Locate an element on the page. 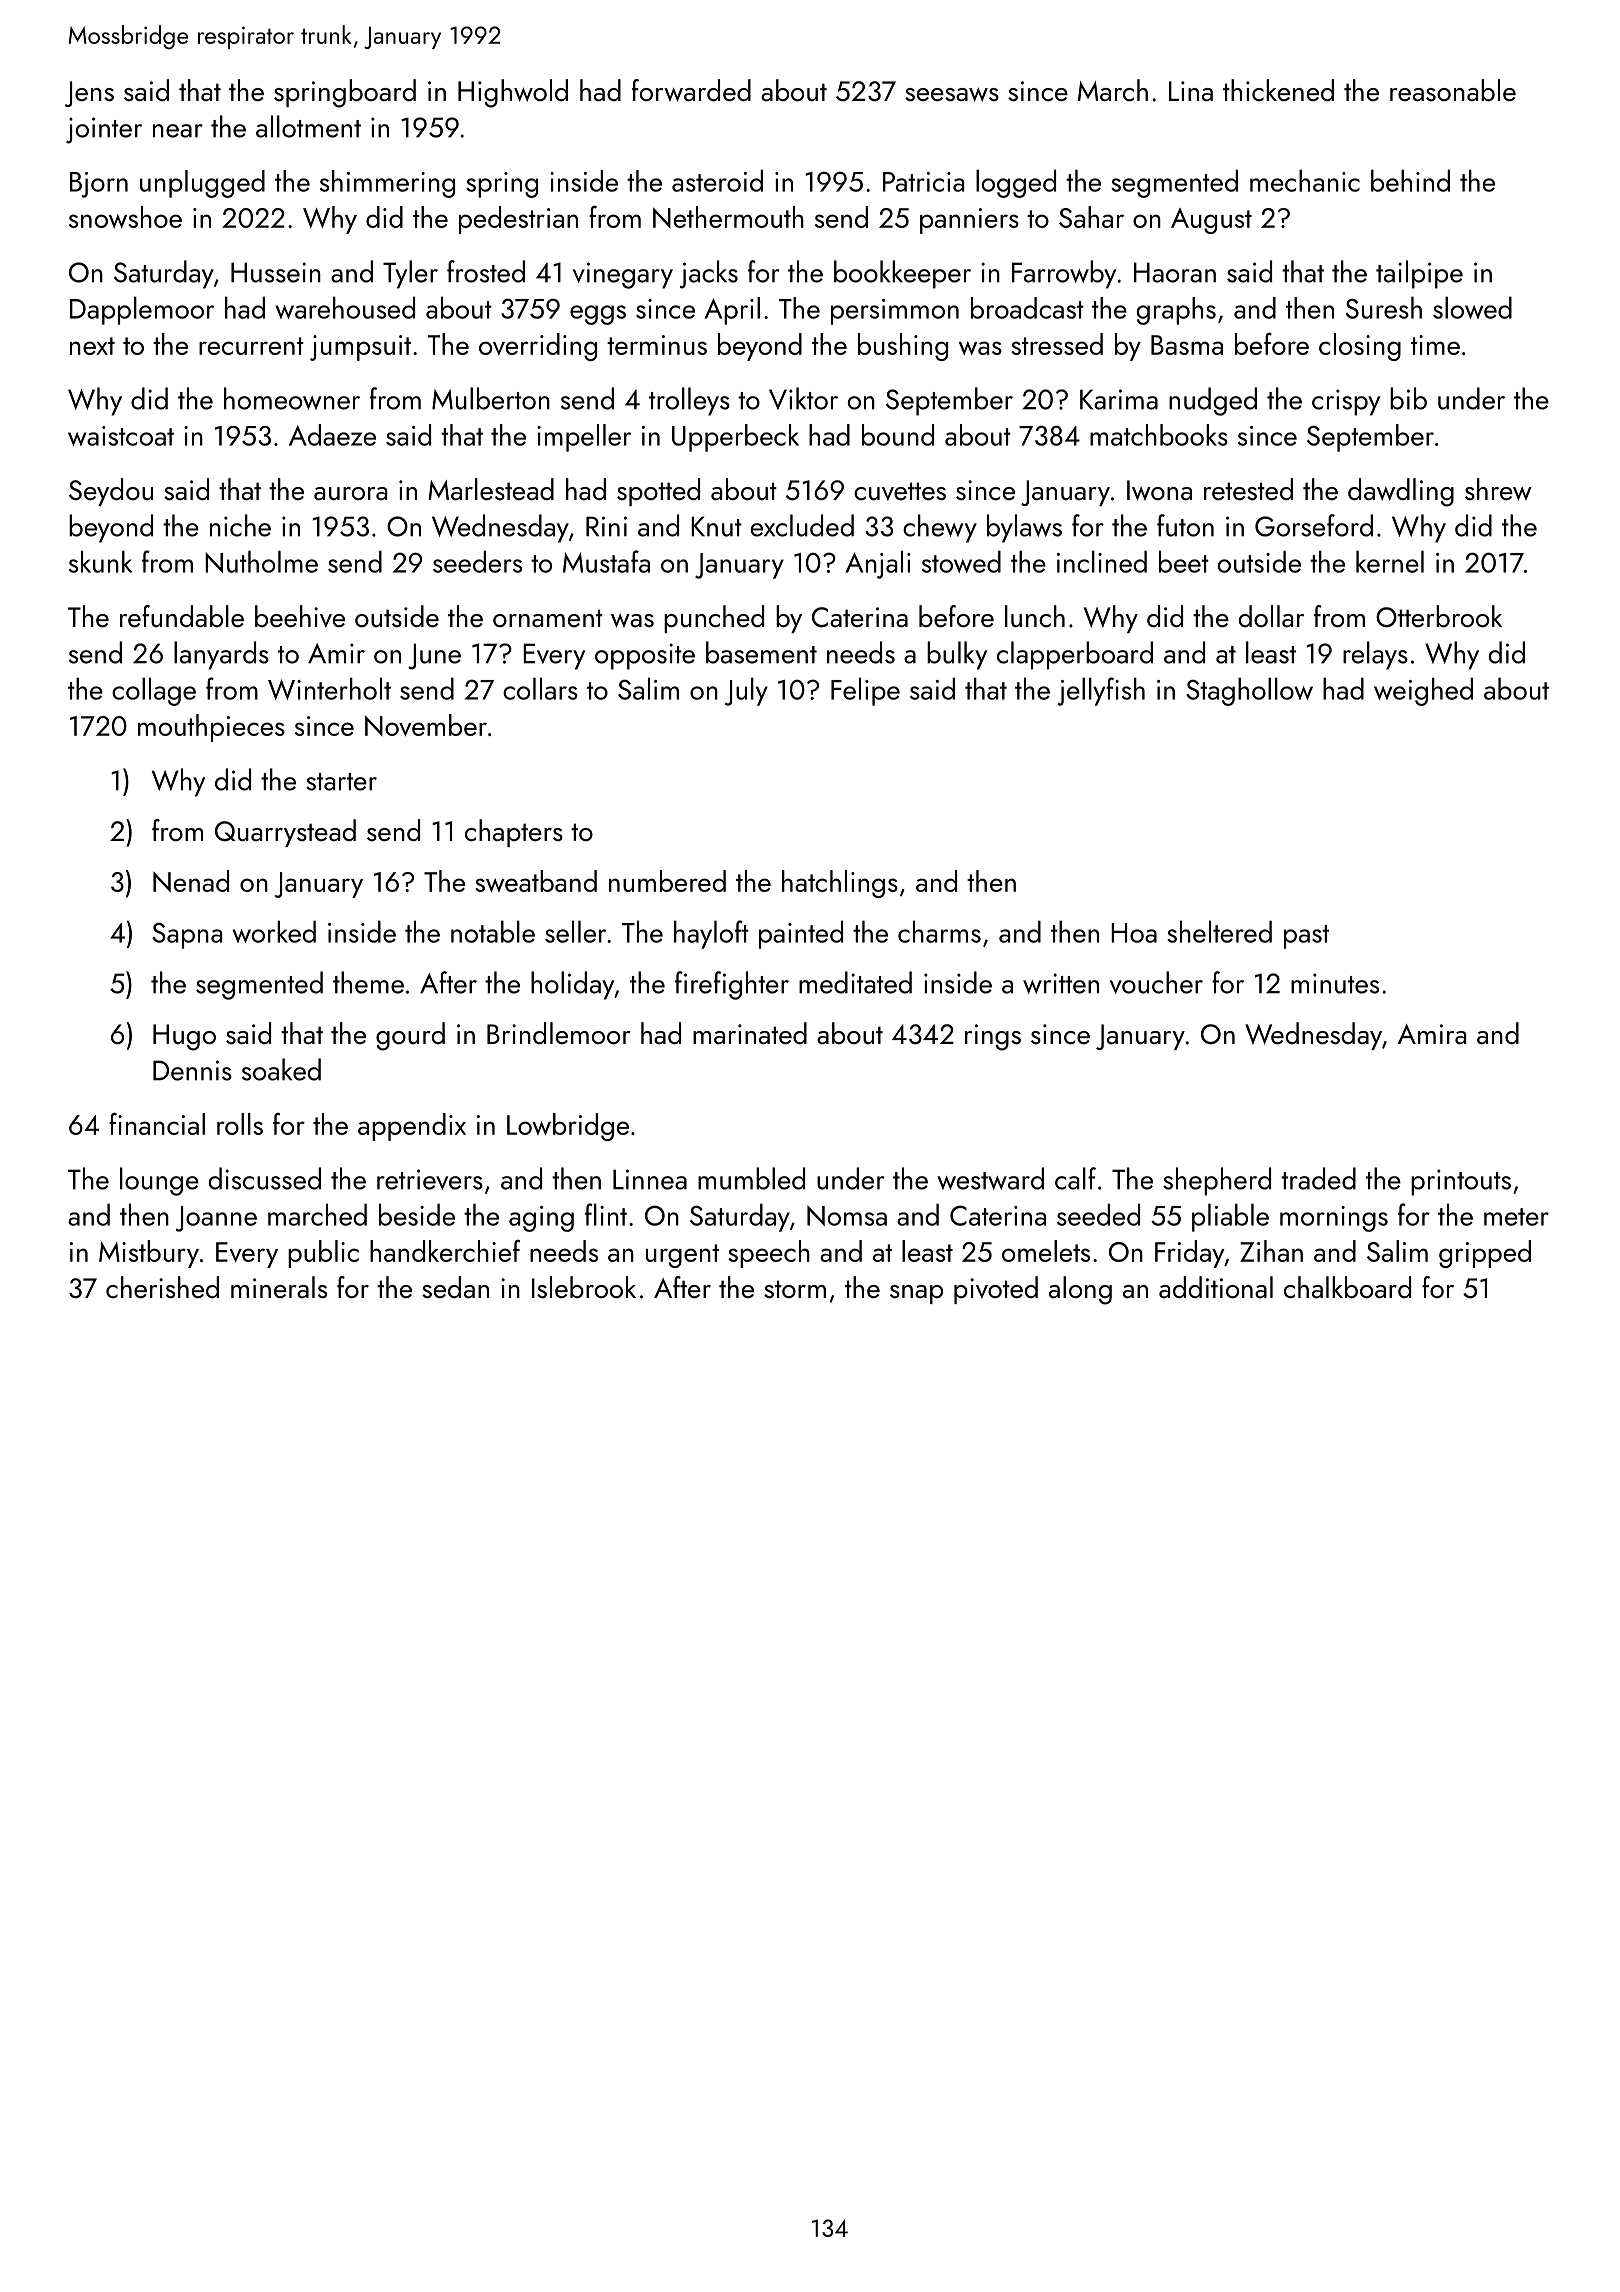  Adaeze is located at coordinates (332, 435).
